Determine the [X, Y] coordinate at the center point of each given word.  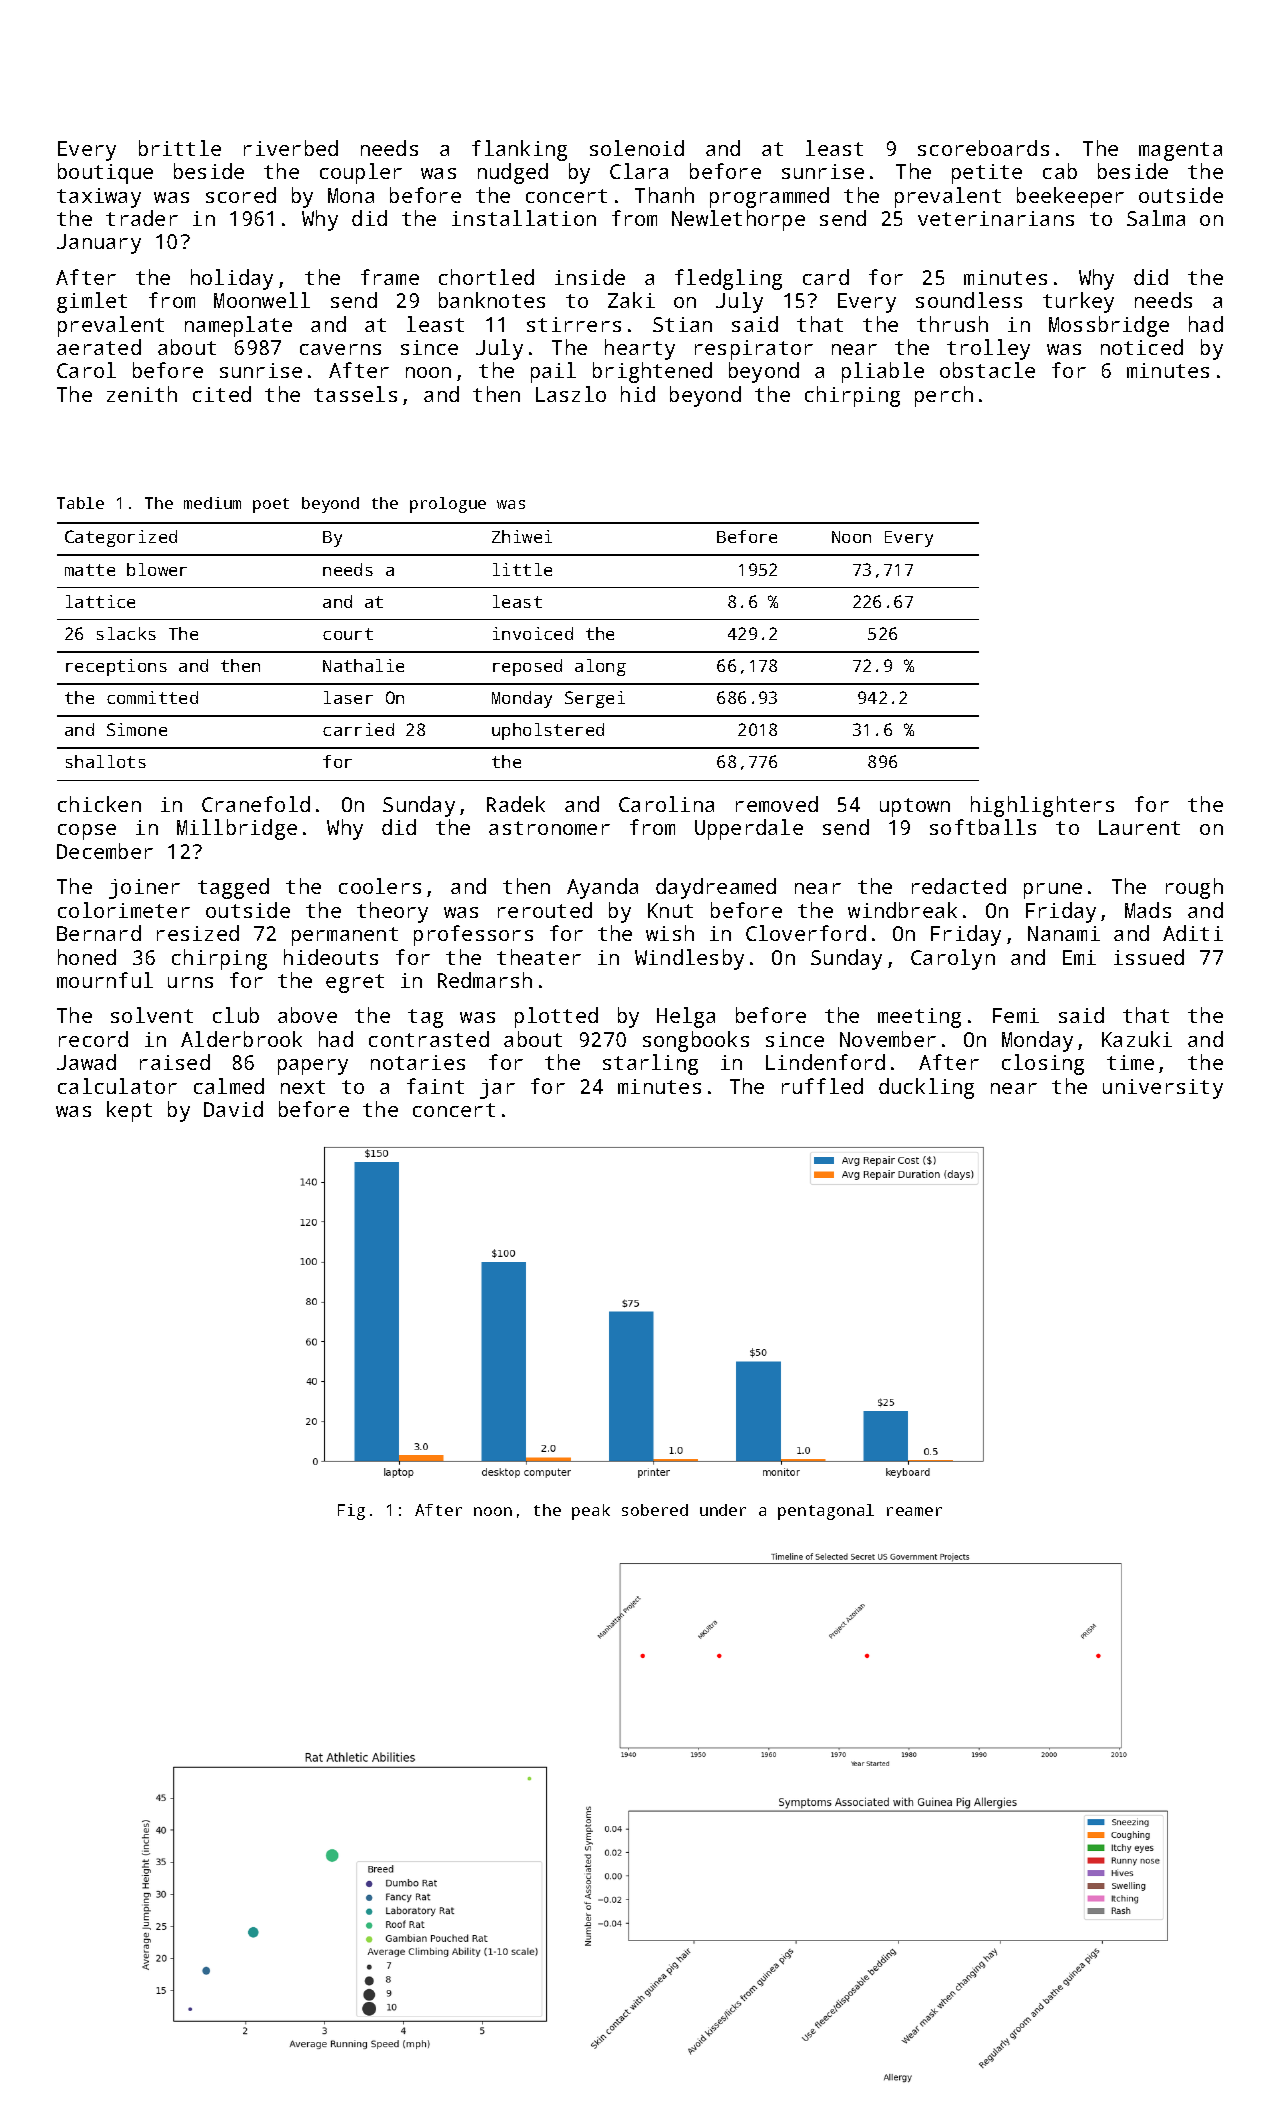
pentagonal [826, 1512]
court [348, 634]
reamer [914, 1511]
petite [987, 174]
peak [591, 1512]
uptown [915, 807]
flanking [519, 150]
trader [142, 218]
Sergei [595, 699]
